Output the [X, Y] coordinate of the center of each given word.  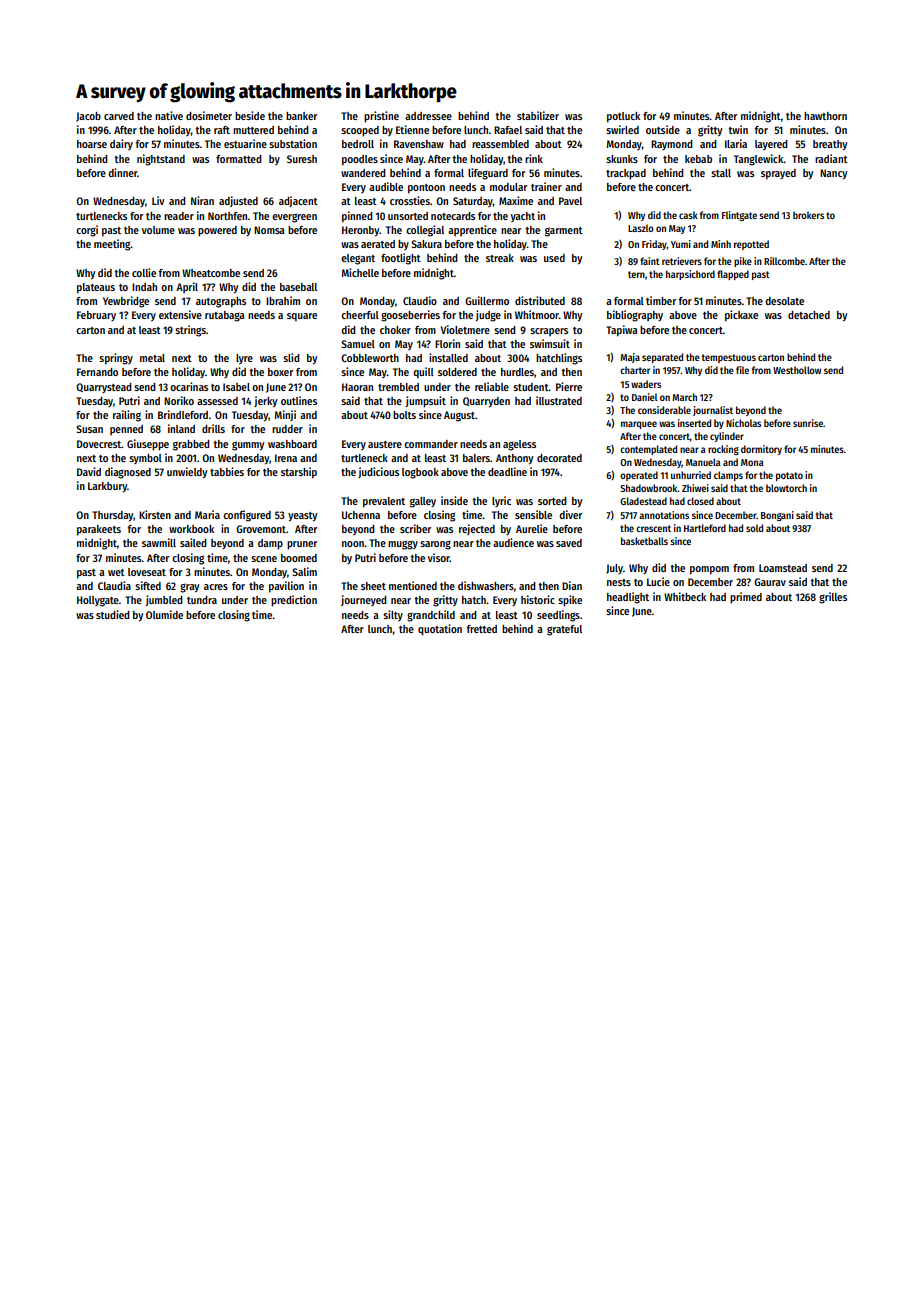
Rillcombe [784, 261]
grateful [564, 630]
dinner [123, 172]
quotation [440, 630]
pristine [381, 117]
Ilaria [736, 143]
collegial [425, 231]
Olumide [164, 614]
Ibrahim [283, 300]
